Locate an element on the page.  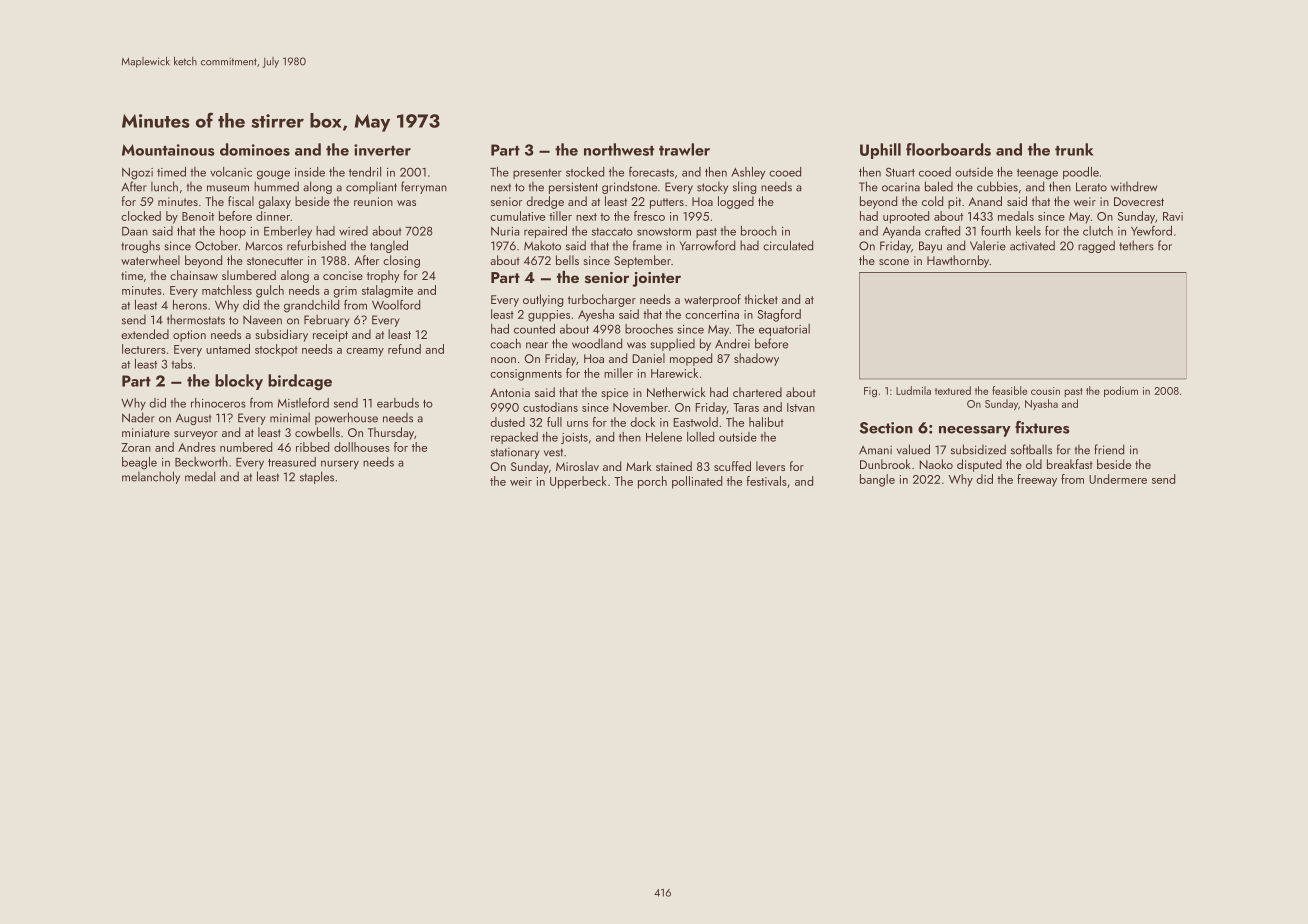
melancholy is located at coordinates (151, 477).
